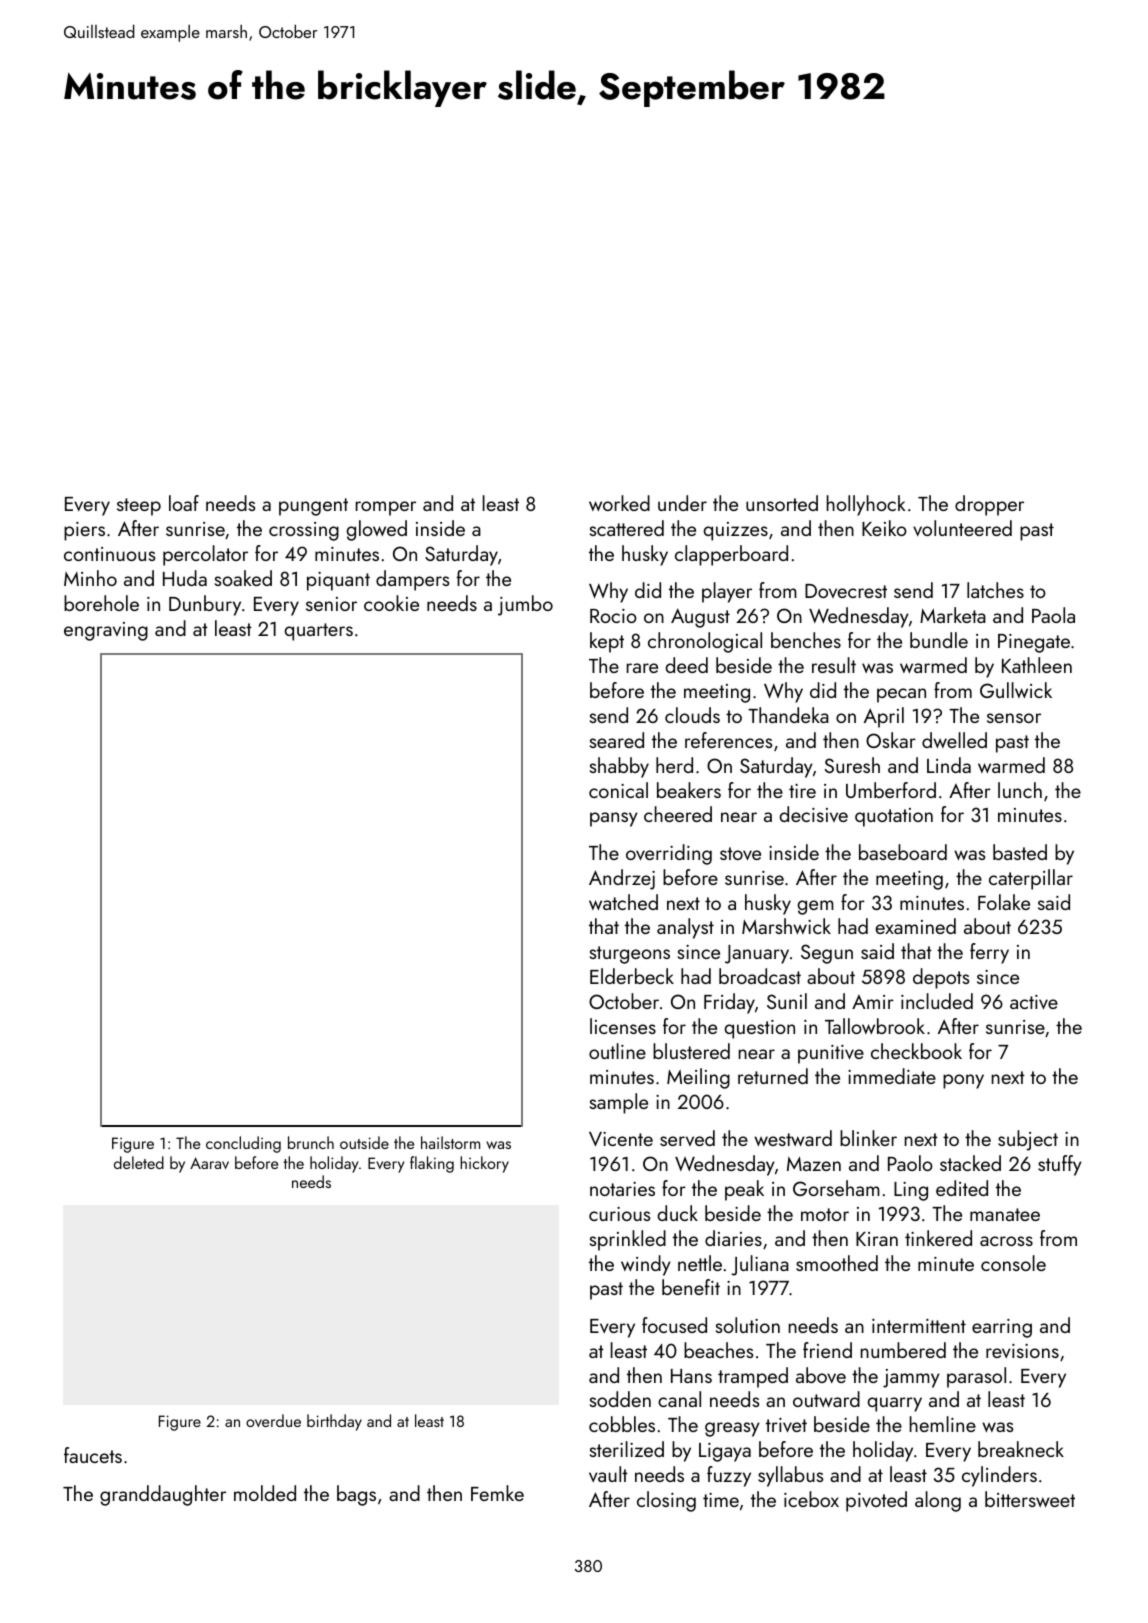 The width and height of the screenshot is (1148, 1623). Describe the element at coordinates (989, 505) in the screenshot. I see `dropper` at that location.
